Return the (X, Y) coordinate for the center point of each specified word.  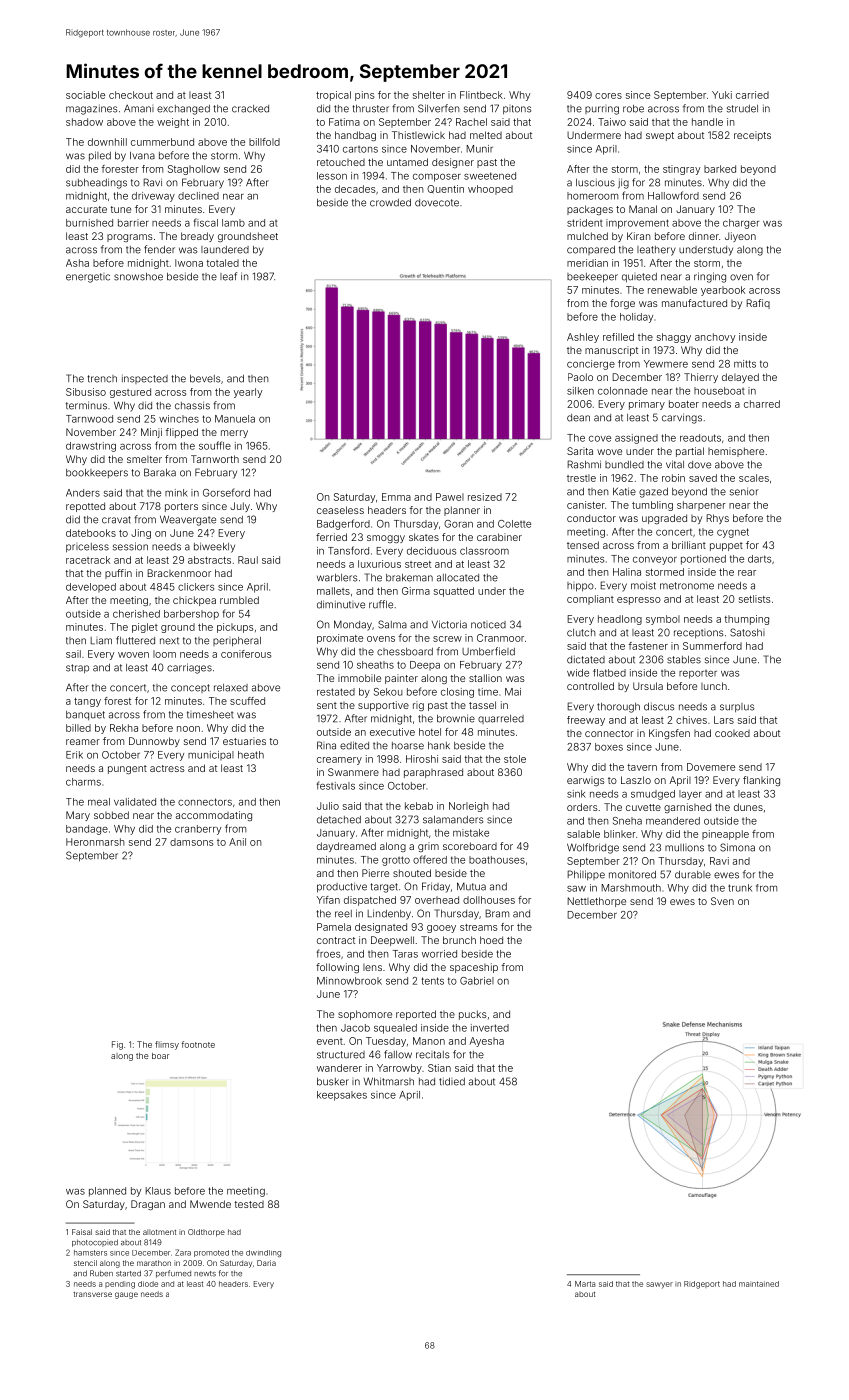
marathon (154, 1263)
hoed (491, 940)
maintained (759, 1284)
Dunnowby (154, 742)
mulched (587, 236)
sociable (85, 95)
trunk (740, 888)
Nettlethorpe (596, 902)
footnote (198, 1044)
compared (591, 250)
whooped (490, 190)
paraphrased (433, 773)
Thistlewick (418, 135)
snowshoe (138, 277)
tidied (452, 1081)
